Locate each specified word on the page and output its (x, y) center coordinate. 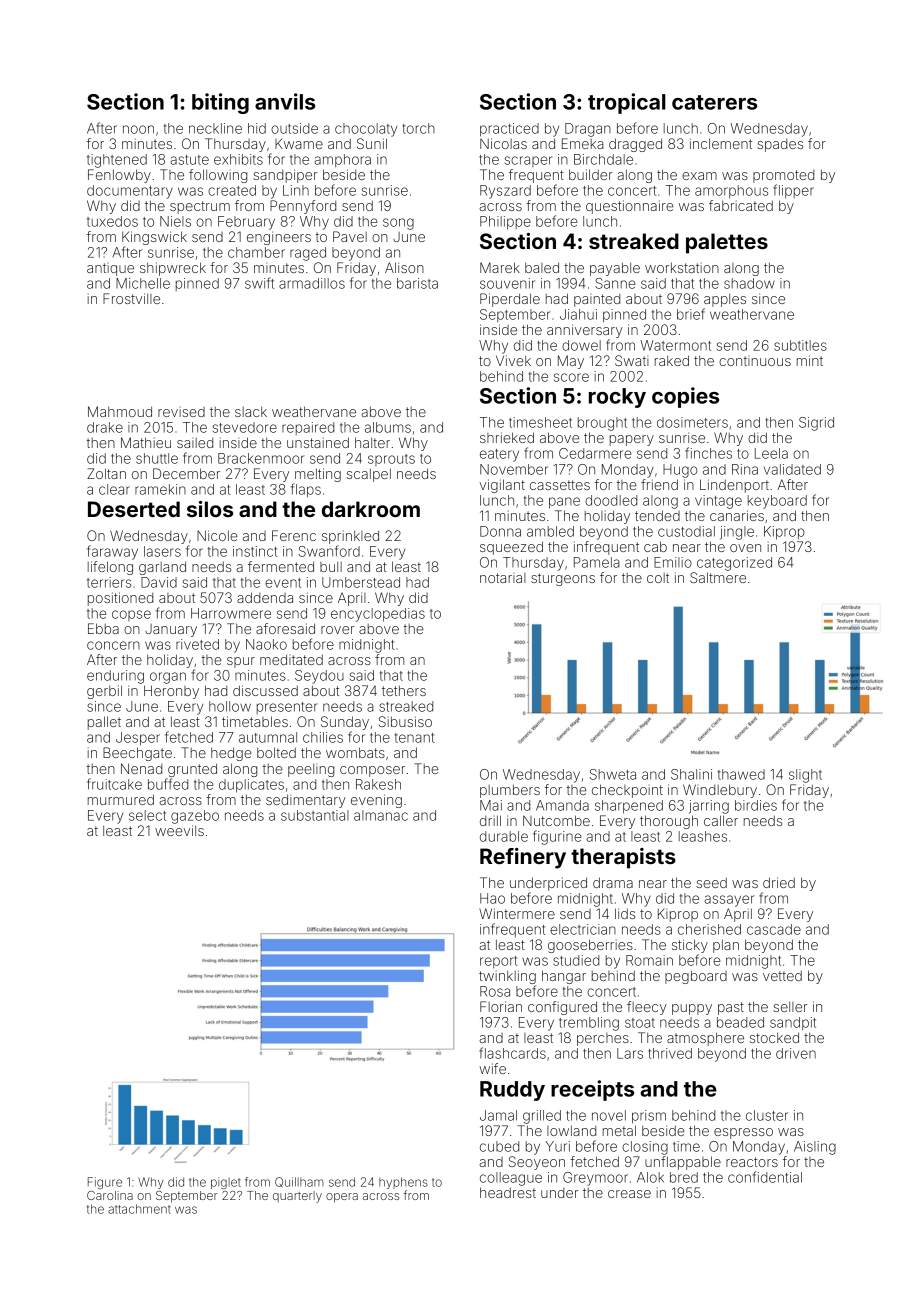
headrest (508, 1192)
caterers (714, 102)
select (147, 815)
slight (805, 776)
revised (181, 412)
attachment (139, 1209)
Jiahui (578, 314)
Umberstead (361, 582)
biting (220, 103)
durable (504, 836)
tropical (627, 103)
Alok (650, 1177)
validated (792, 469)
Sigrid (816, 424)
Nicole (217, 535)
